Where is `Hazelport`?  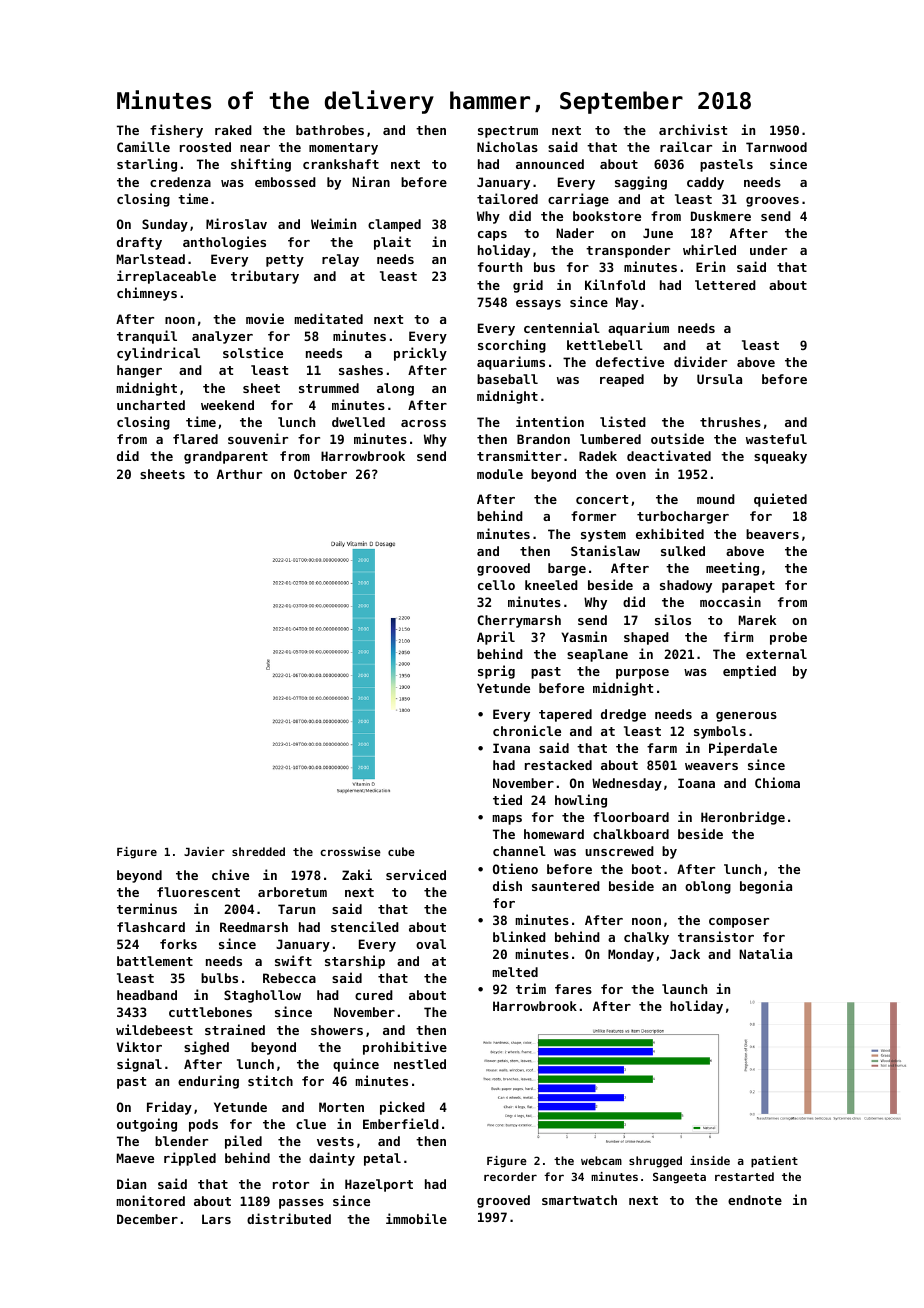
Hazelport is located at coordinates (379, 1185).
